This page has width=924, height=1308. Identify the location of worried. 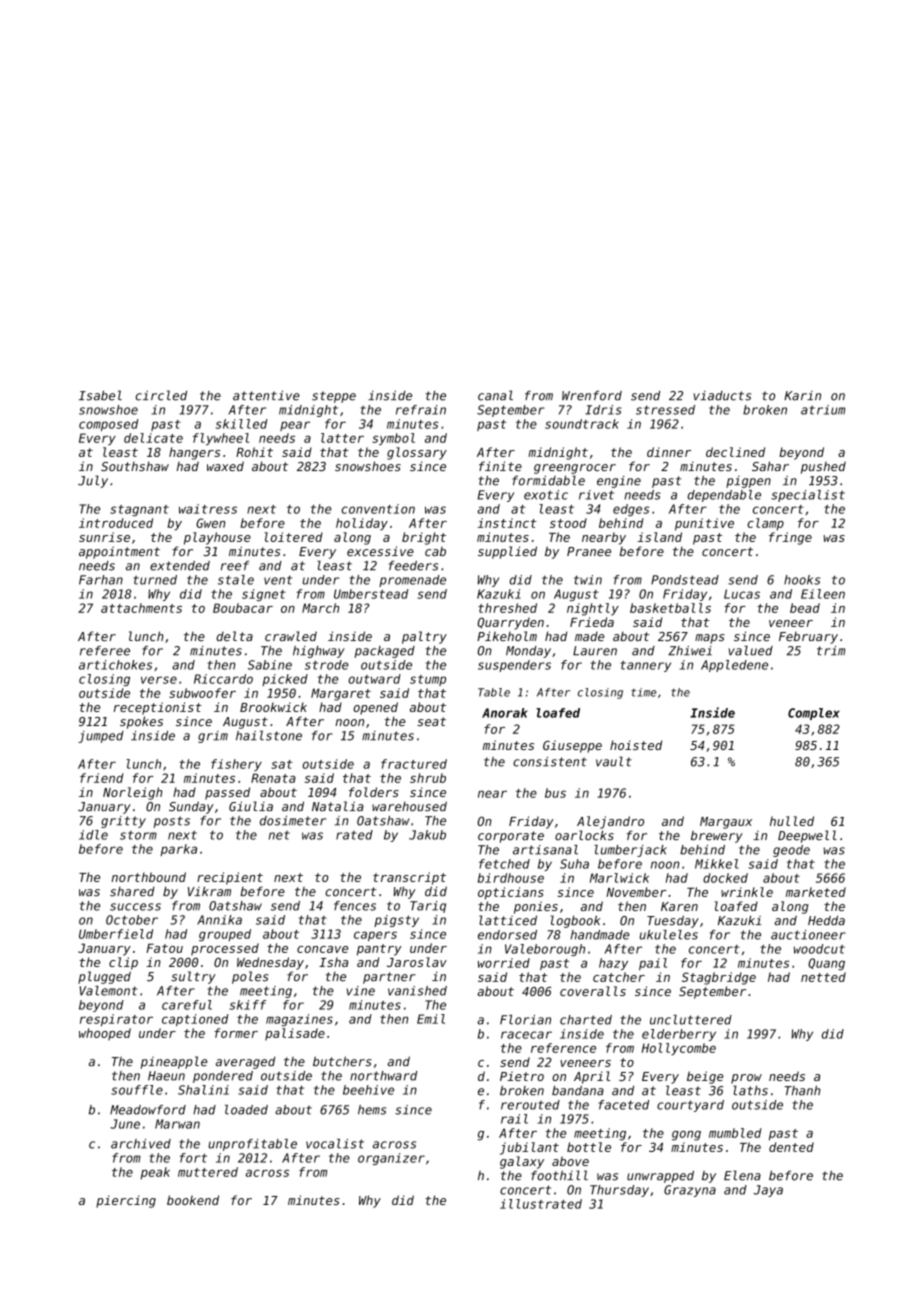
(504, 963).
